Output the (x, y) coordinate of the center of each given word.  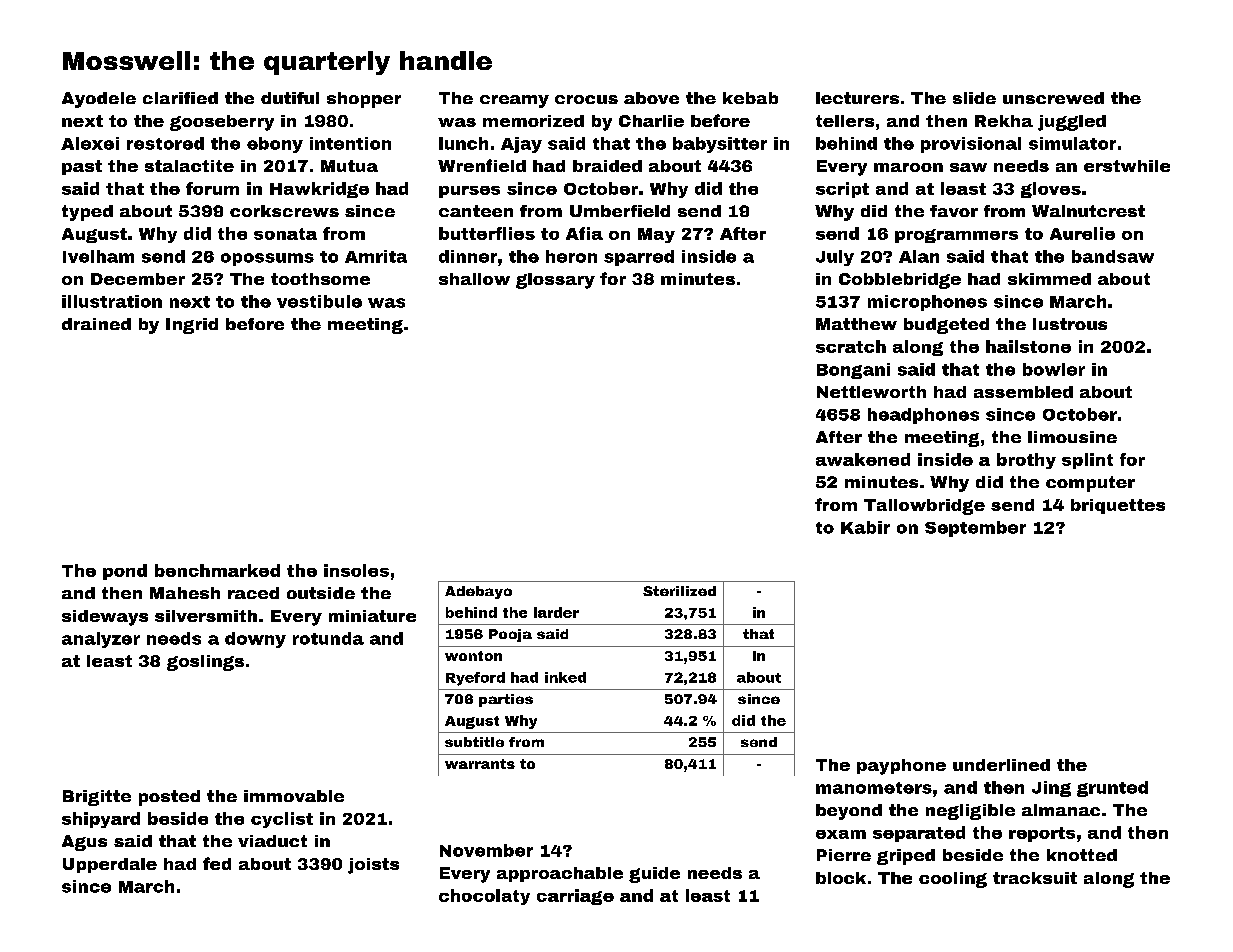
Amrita (376, 256)
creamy (514, 101)
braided (607, 166)
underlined (1001, 765)
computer (1090, 484)
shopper (364, 100)
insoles (356, 570)
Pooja (510, 635)
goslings (205, 663)
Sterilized (679, 591)
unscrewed (1053, 98)
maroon (908, 167)
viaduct (272, 841)
